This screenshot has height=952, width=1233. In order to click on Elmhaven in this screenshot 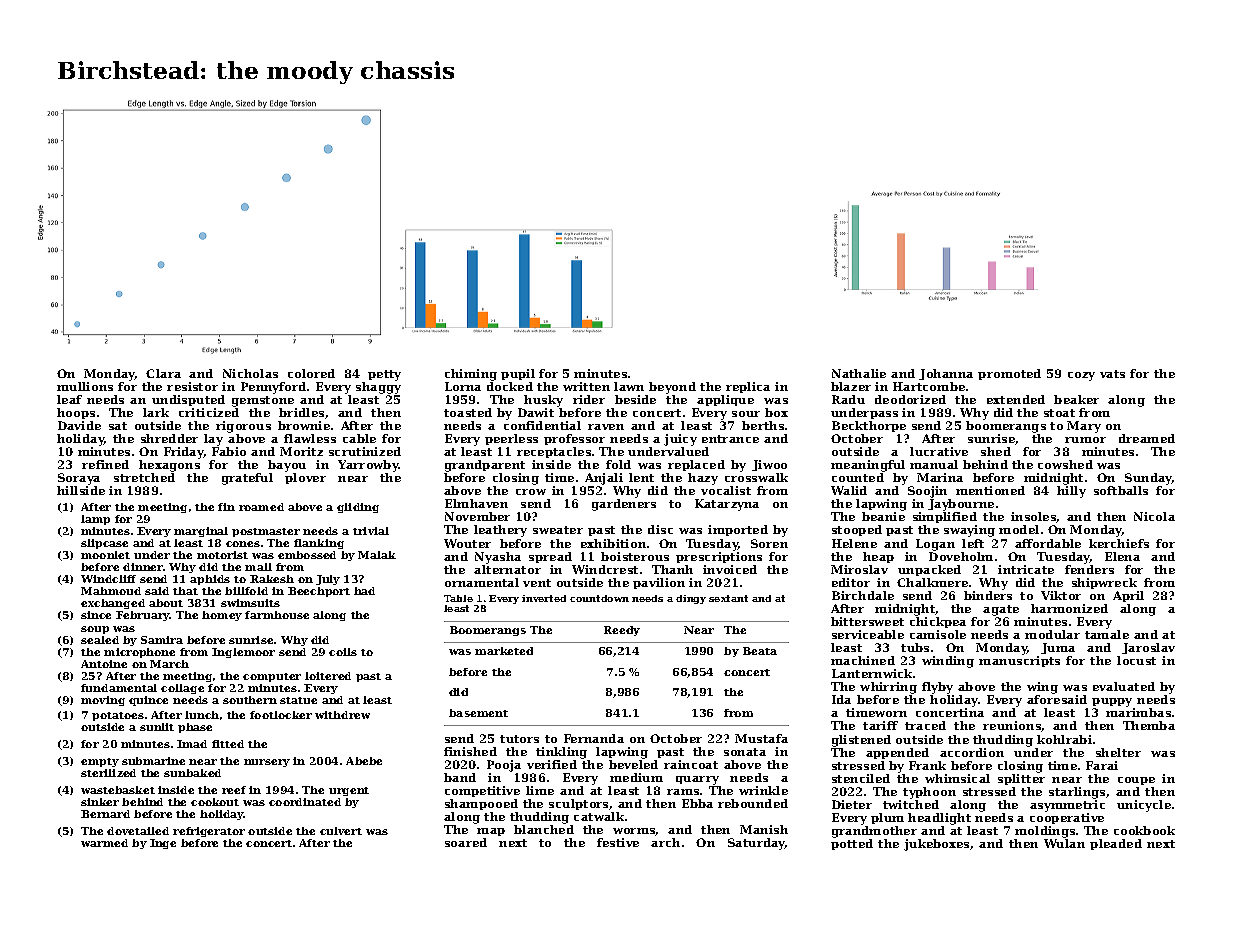, I will do `click(476, 503)`.
